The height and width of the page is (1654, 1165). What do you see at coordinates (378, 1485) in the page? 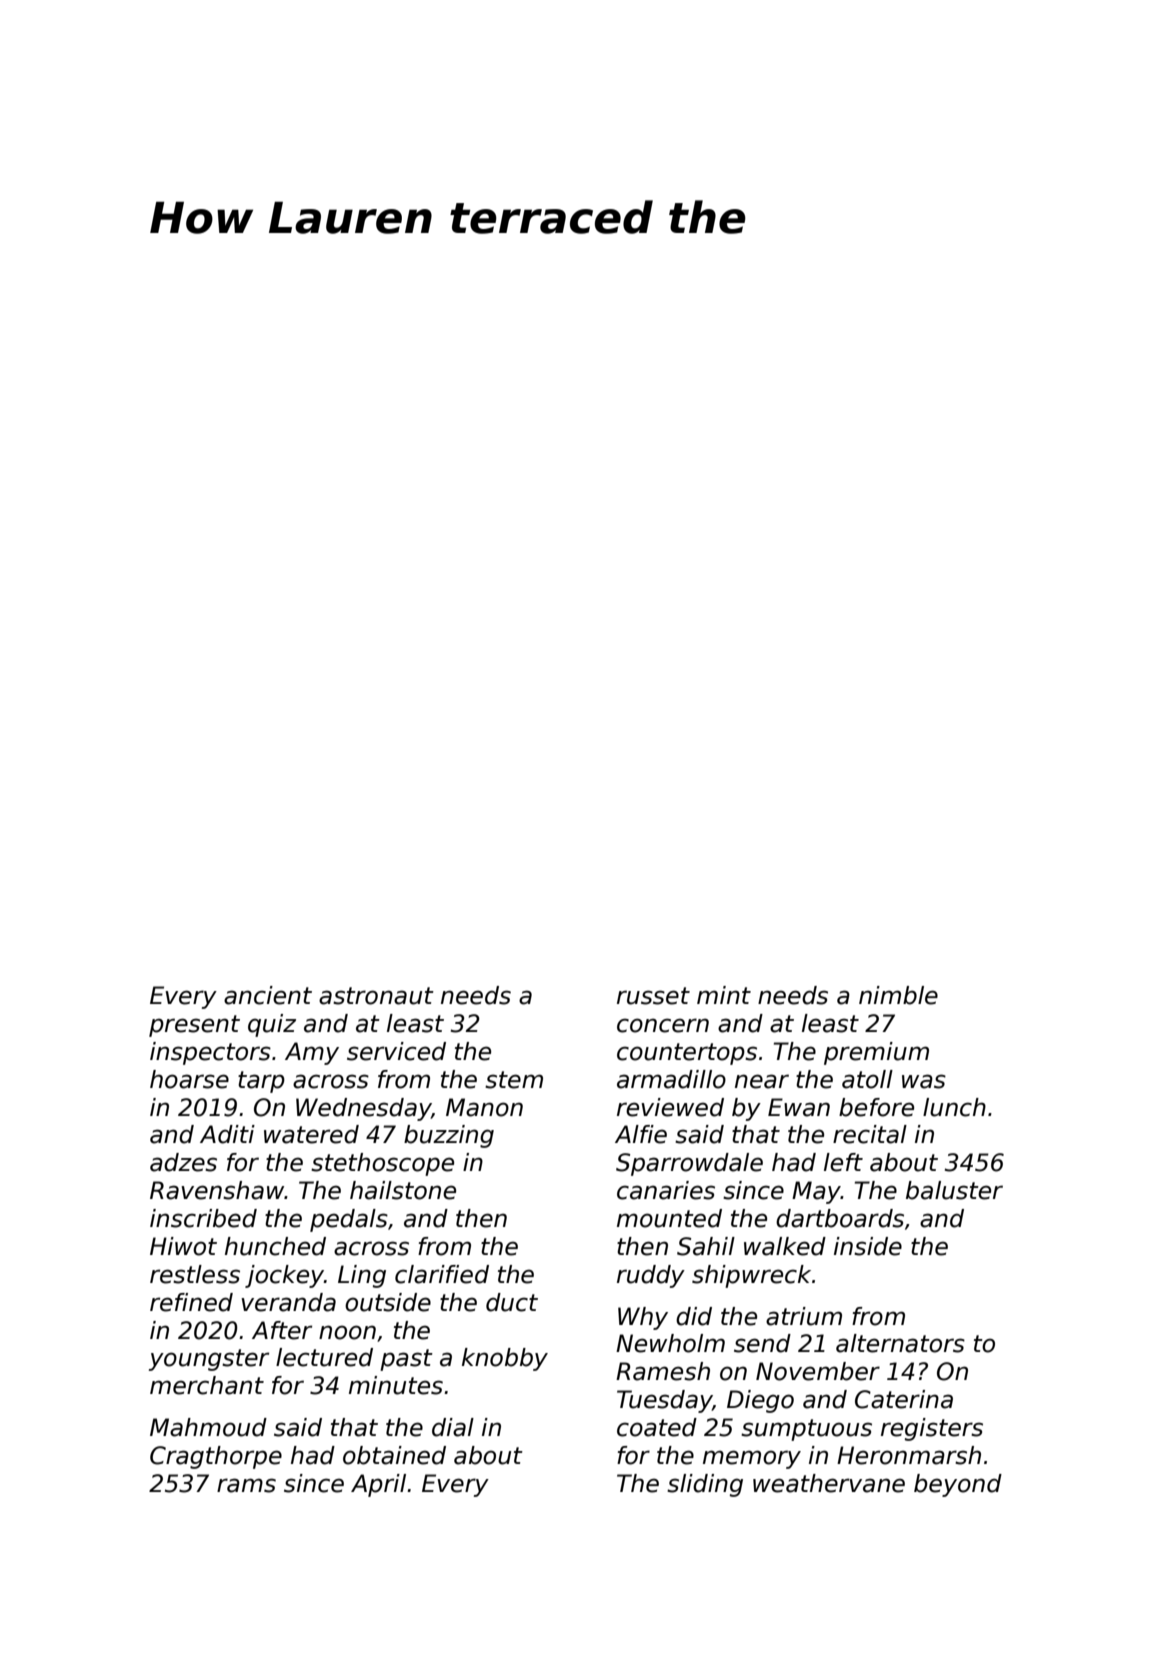
I see `April` at bounding box center [378, 1485].
